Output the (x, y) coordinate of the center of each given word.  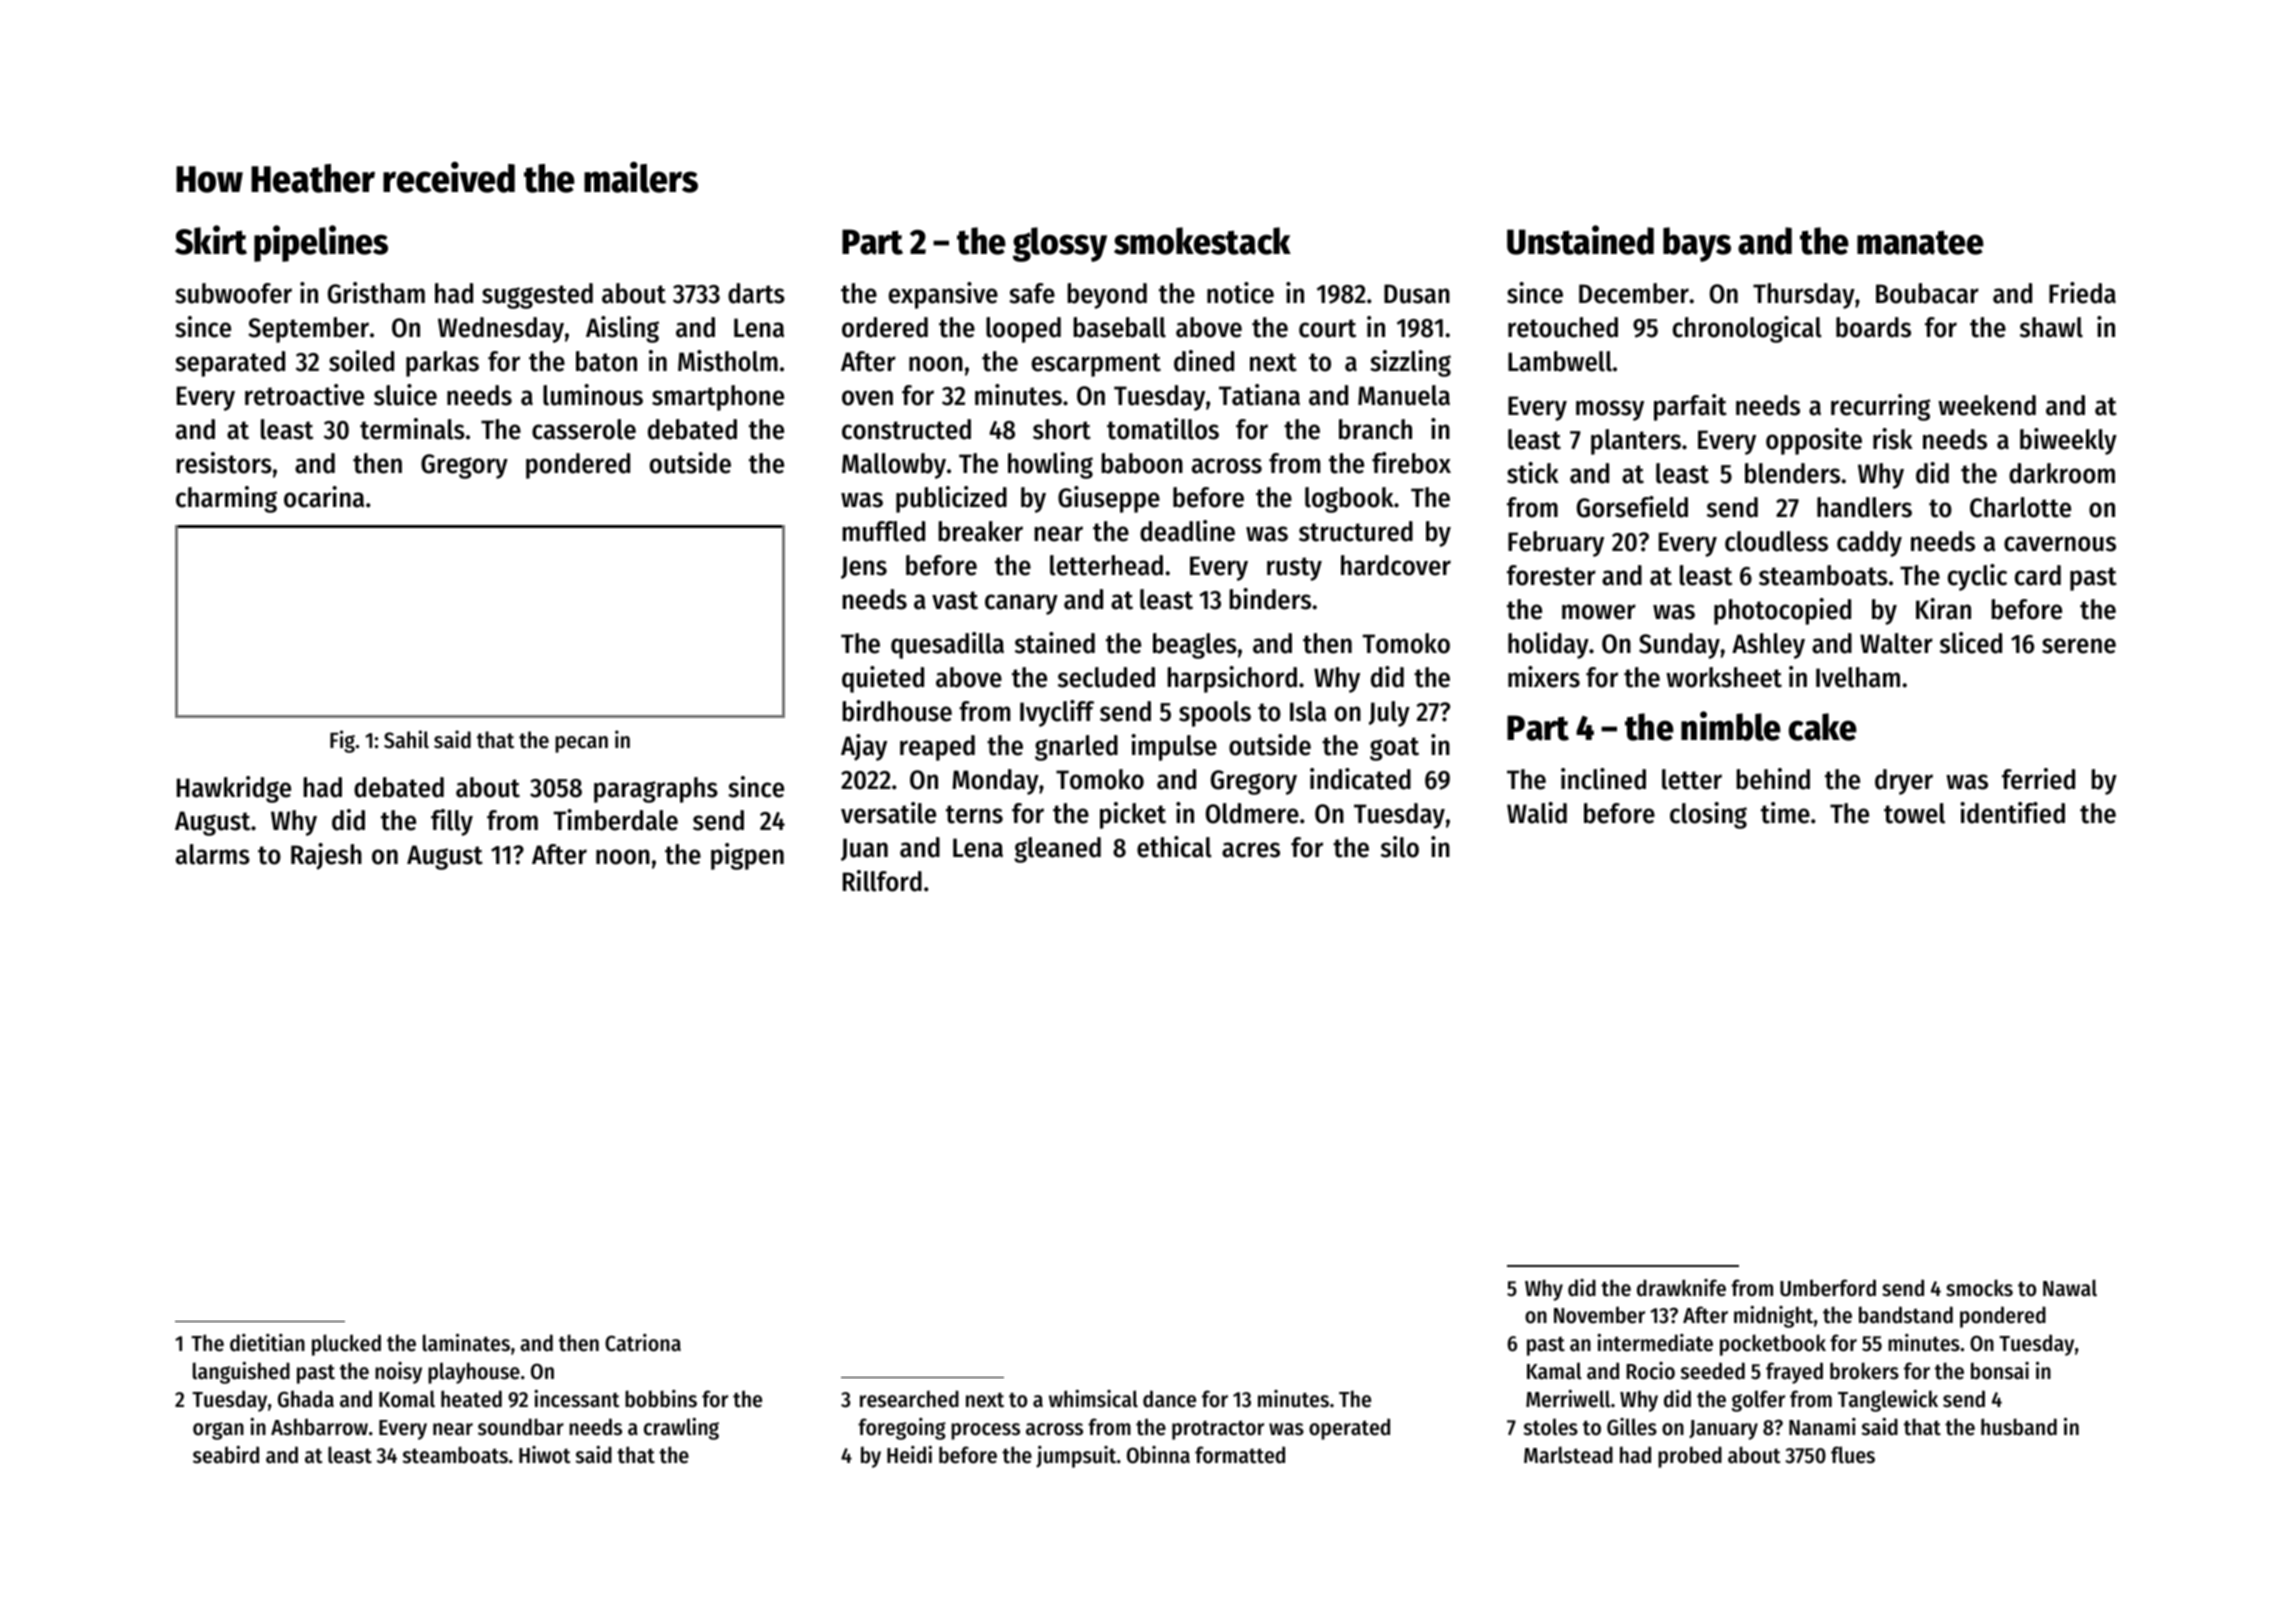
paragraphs (656, 790)
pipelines (321, 243)
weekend (1987, 405)
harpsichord (1232, 679)
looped (1023, 330)
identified (2012, 813)
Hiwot (545, 1455)
